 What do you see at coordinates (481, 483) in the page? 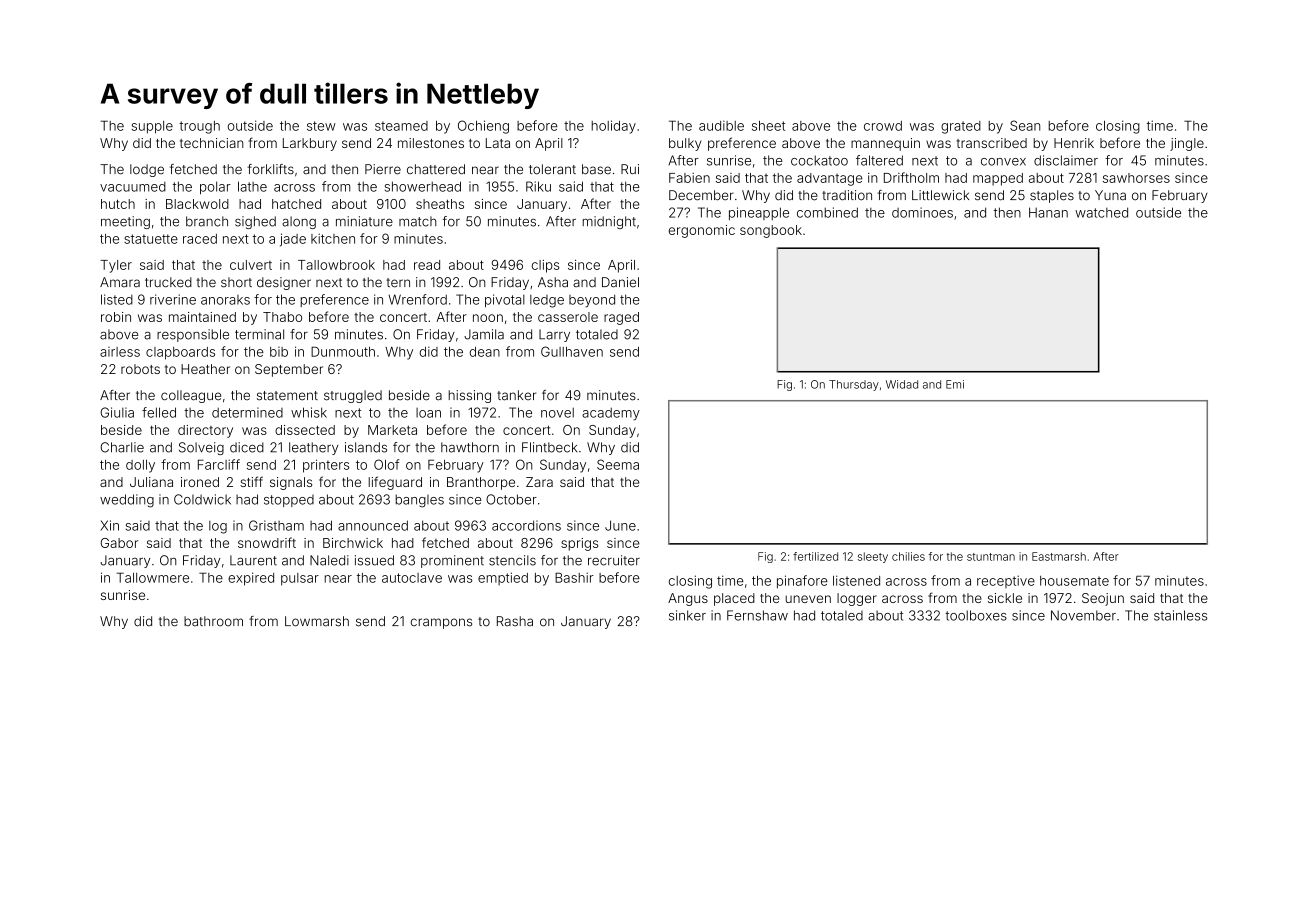
I see `Branthorpe` at bounding box center [481, 483].
